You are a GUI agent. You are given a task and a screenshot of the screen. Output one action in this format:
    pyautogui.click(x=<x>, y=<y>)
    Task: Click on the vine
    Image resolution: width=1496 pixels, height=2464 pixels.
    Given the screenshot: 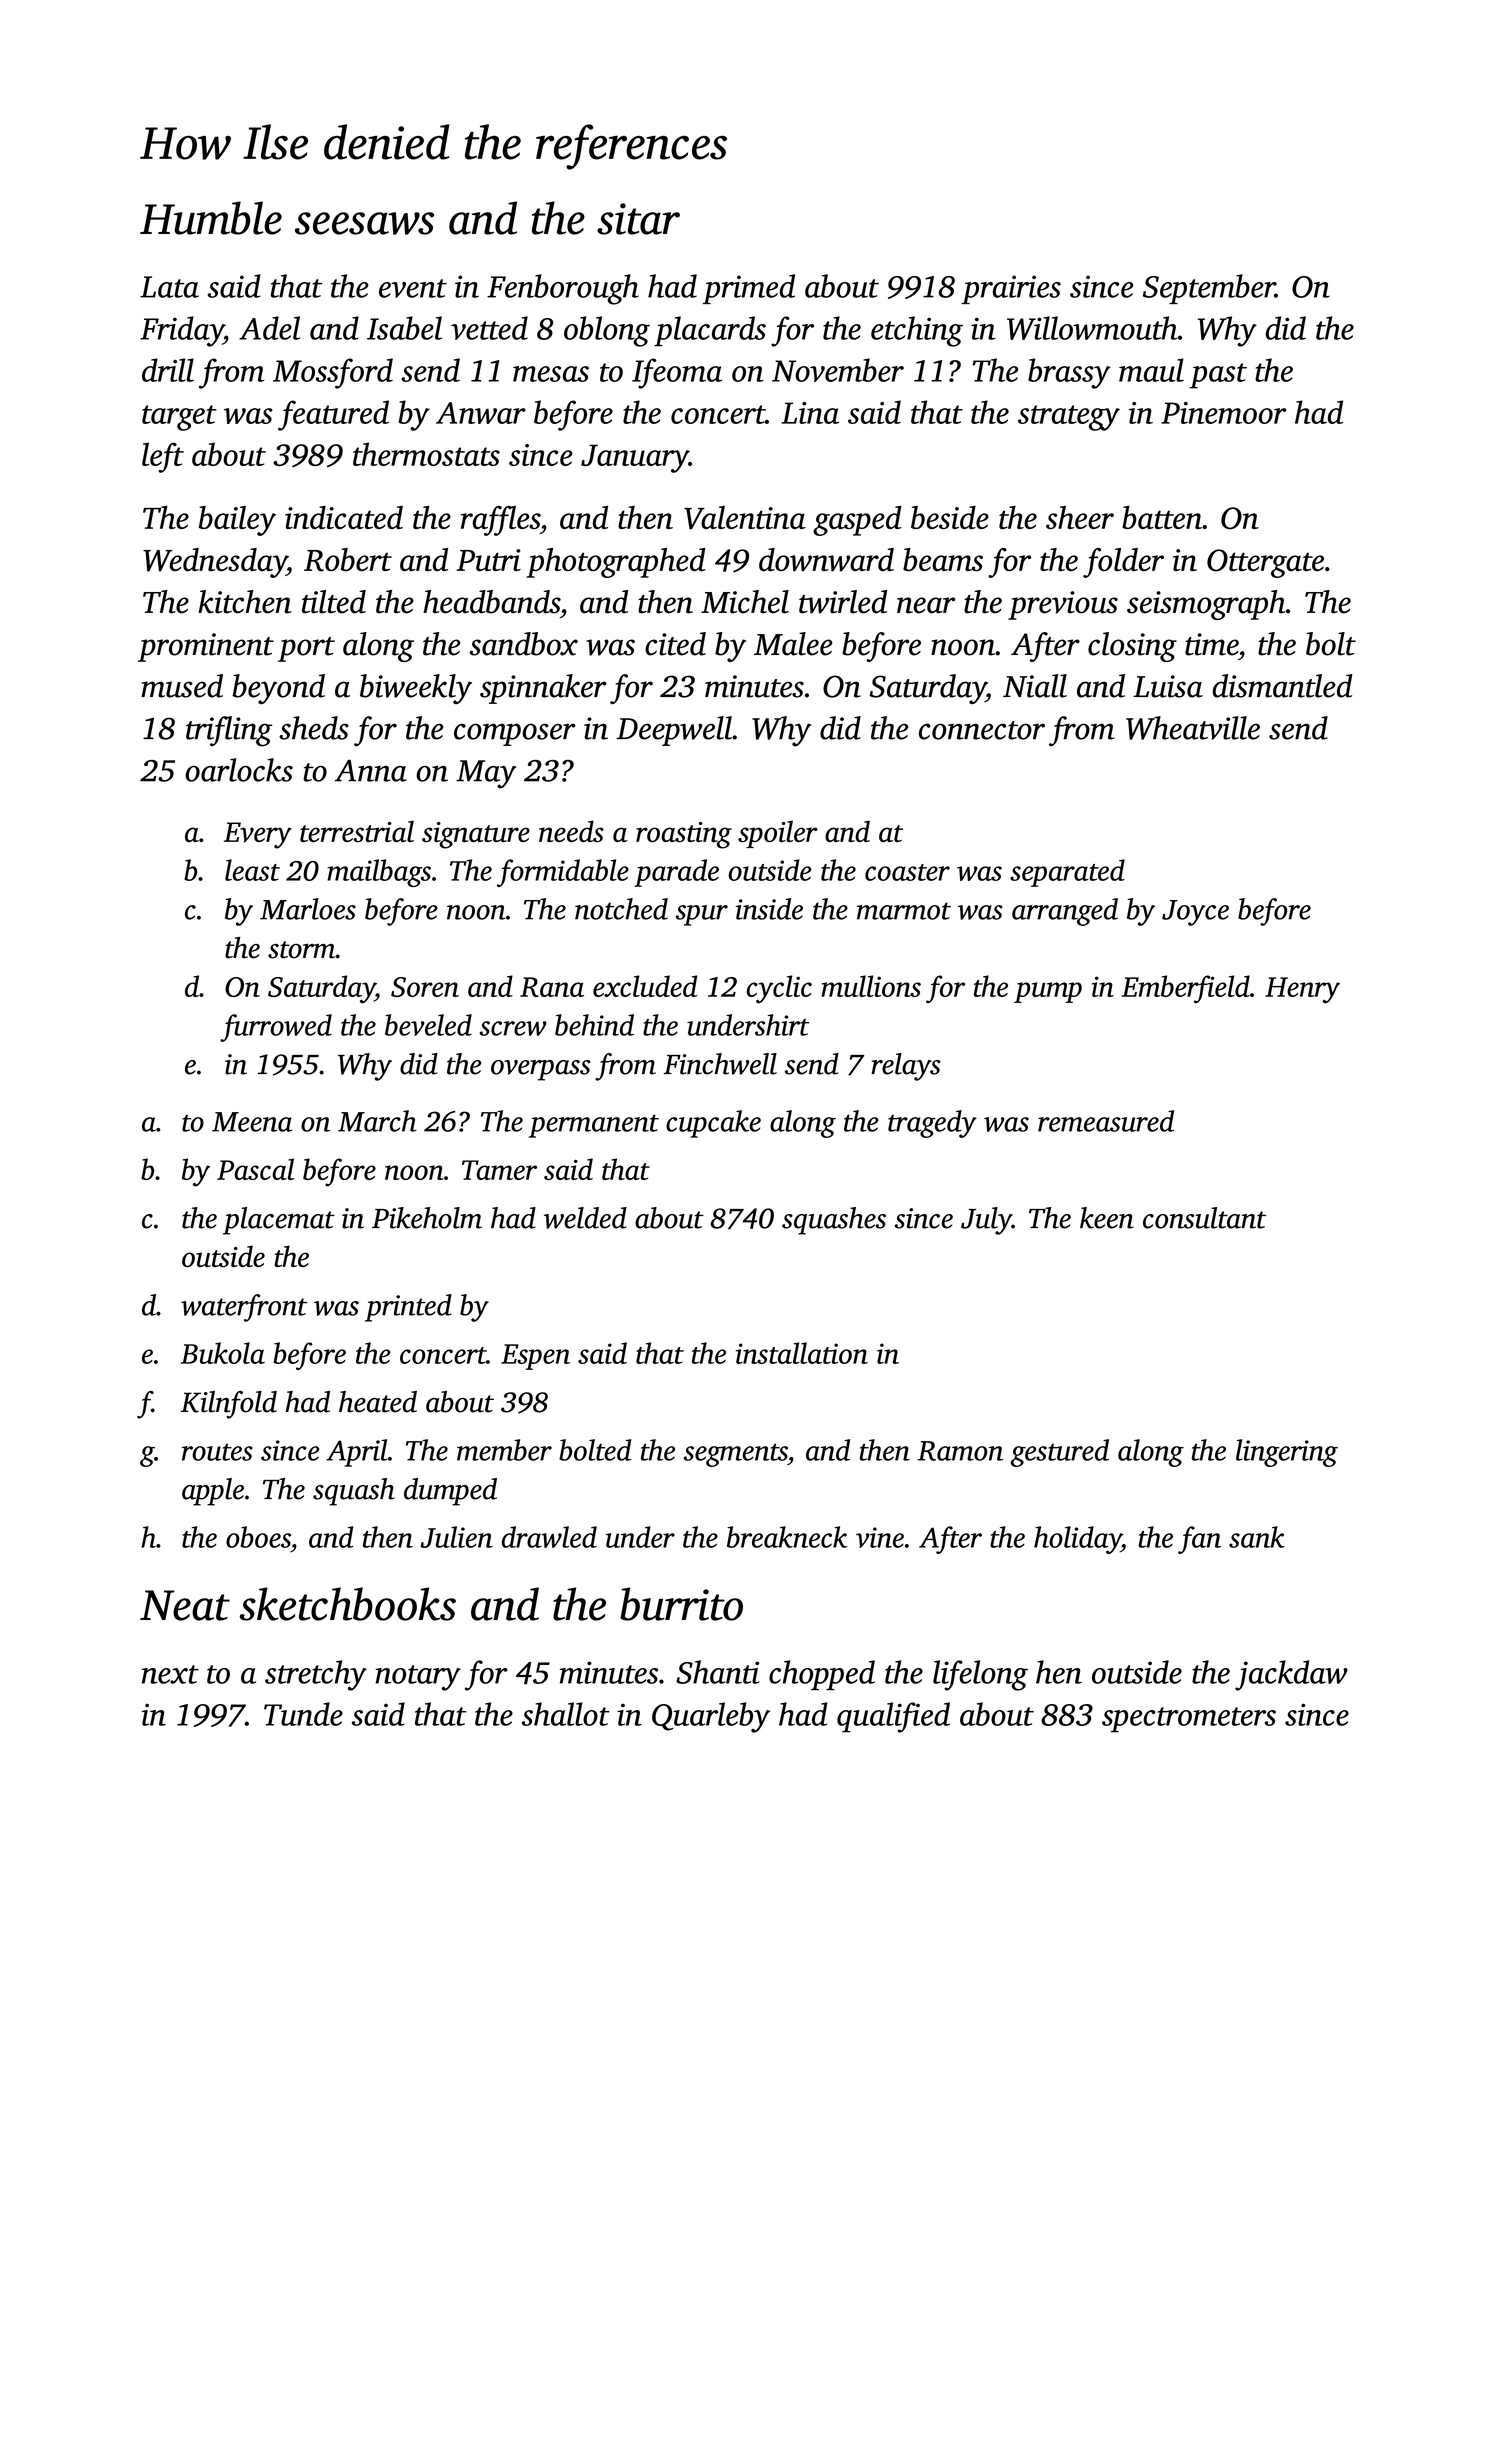 What is the action you would take?
    pyautogui.click(x=880, y=1537)
